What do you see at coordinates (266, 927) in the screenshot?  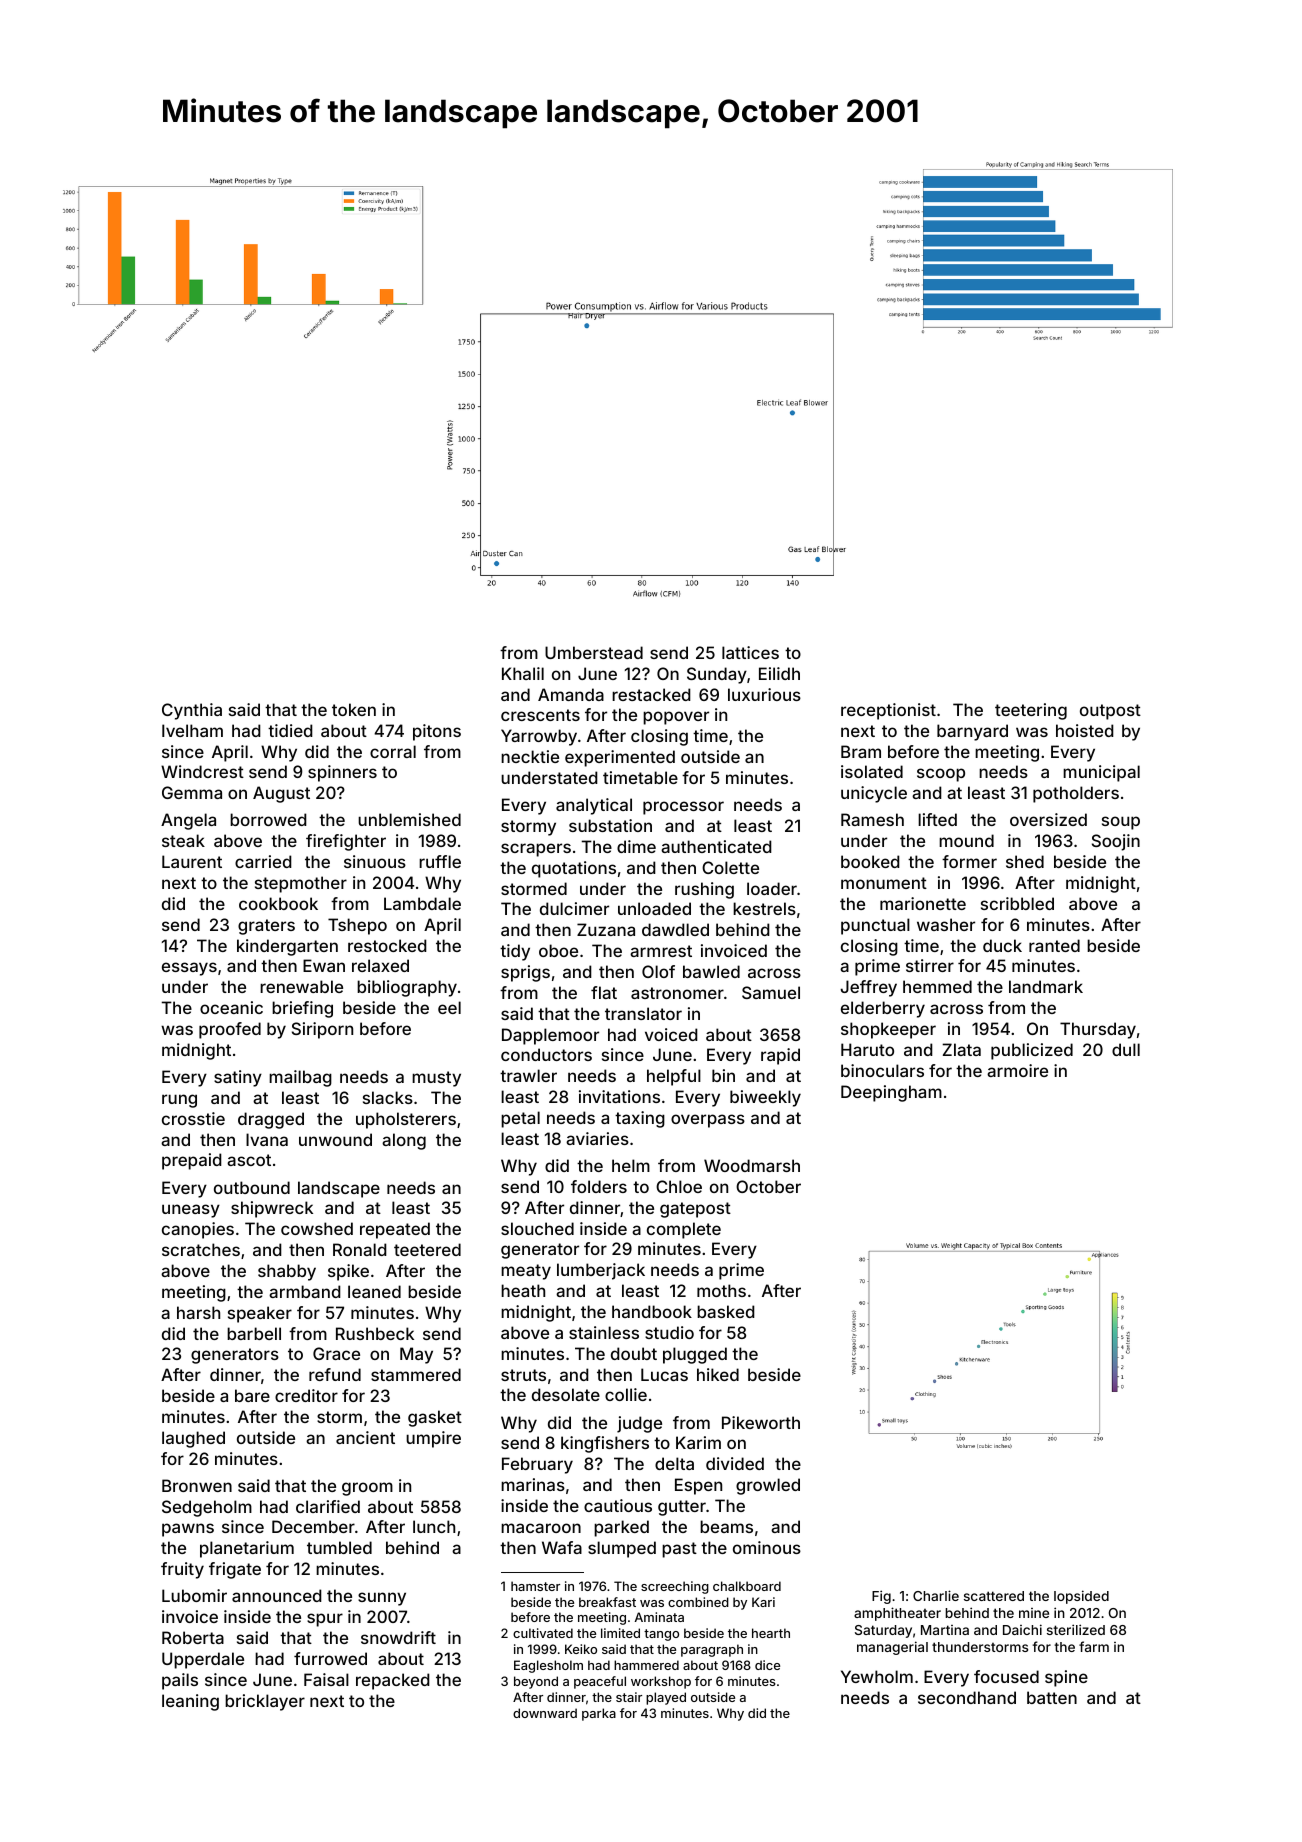 I see `graters` at bounding box center [266, 927].
